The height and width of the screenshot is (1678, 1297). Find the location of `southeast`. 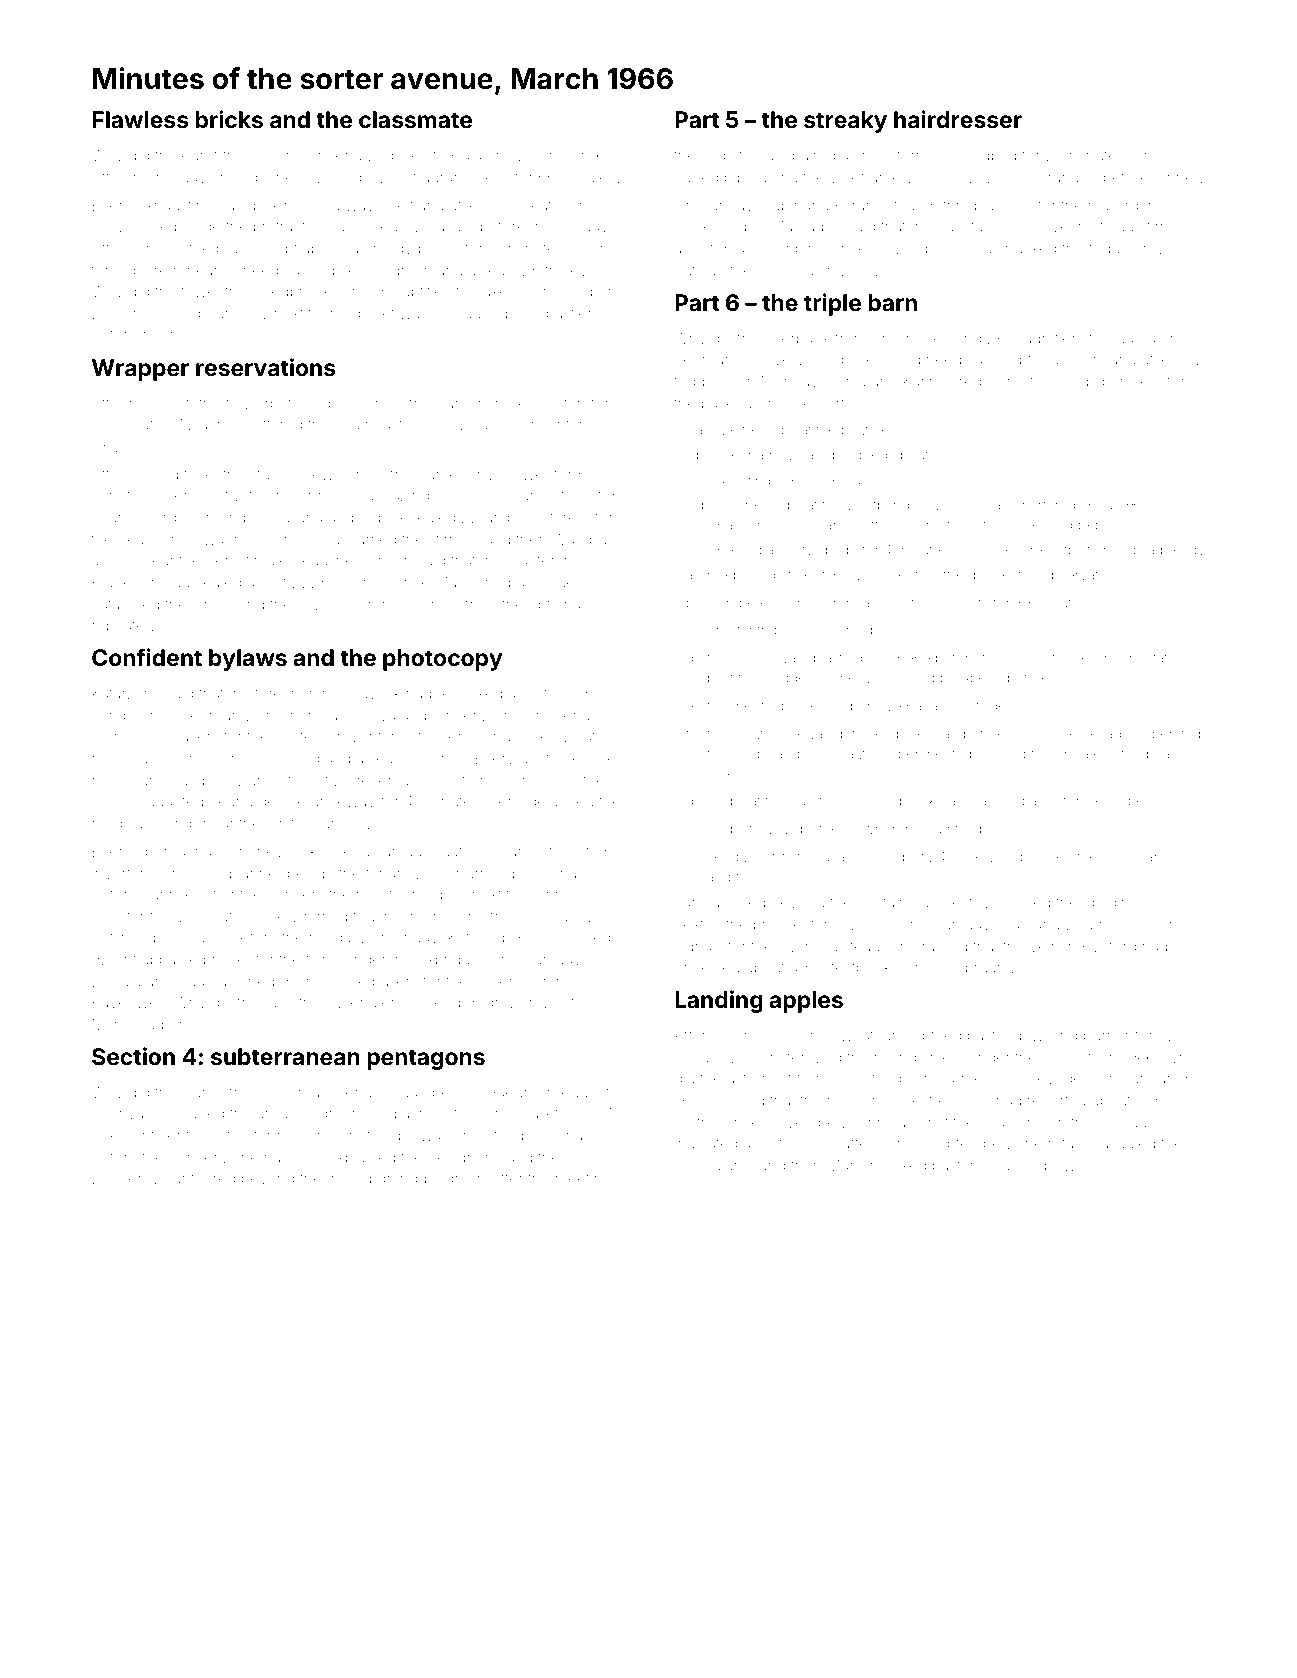

southeast is located at coordinates (368, 424).
